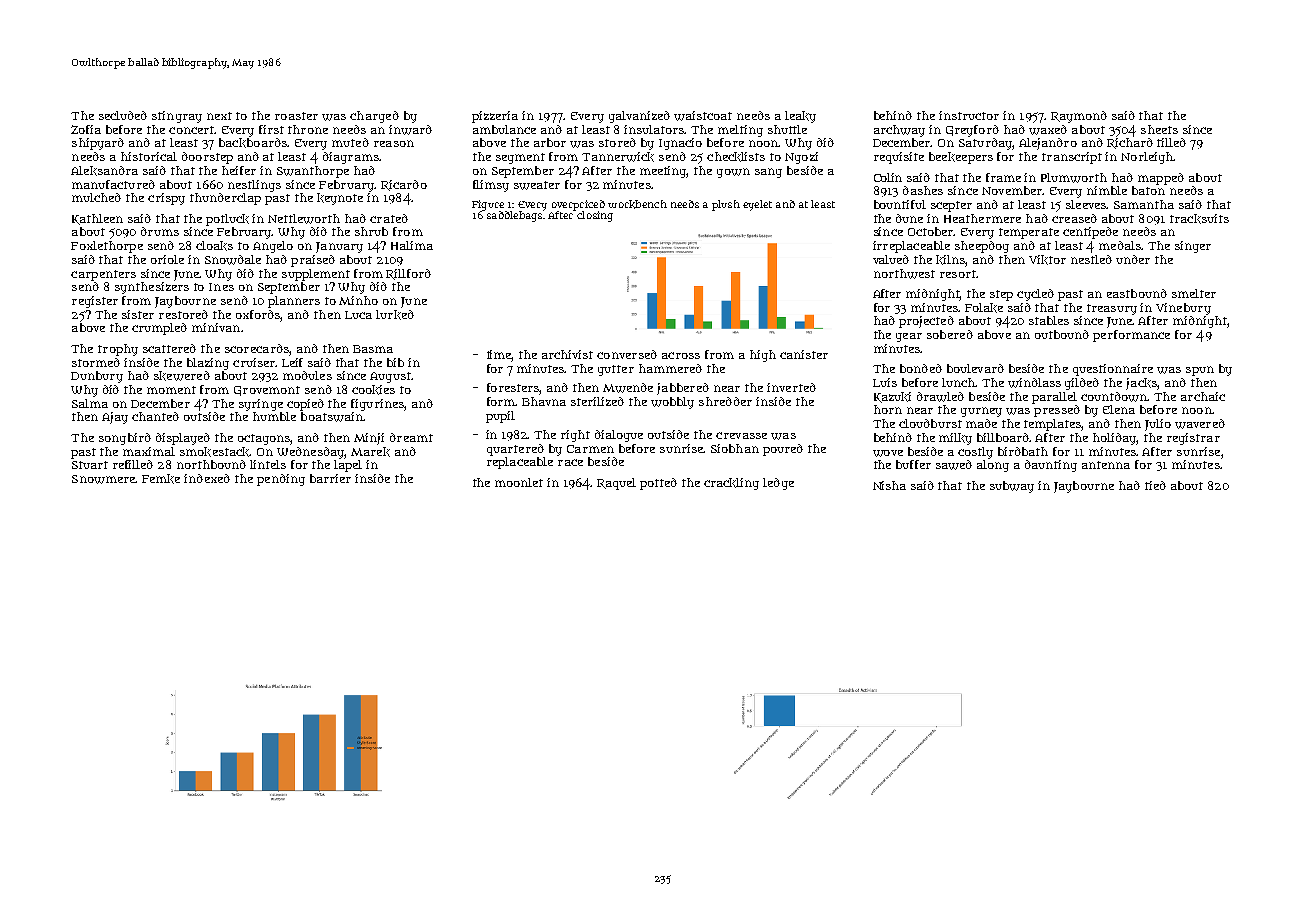 The height and width of the image is (924, 1308). I want to click on Basma, so click(373, 349).
